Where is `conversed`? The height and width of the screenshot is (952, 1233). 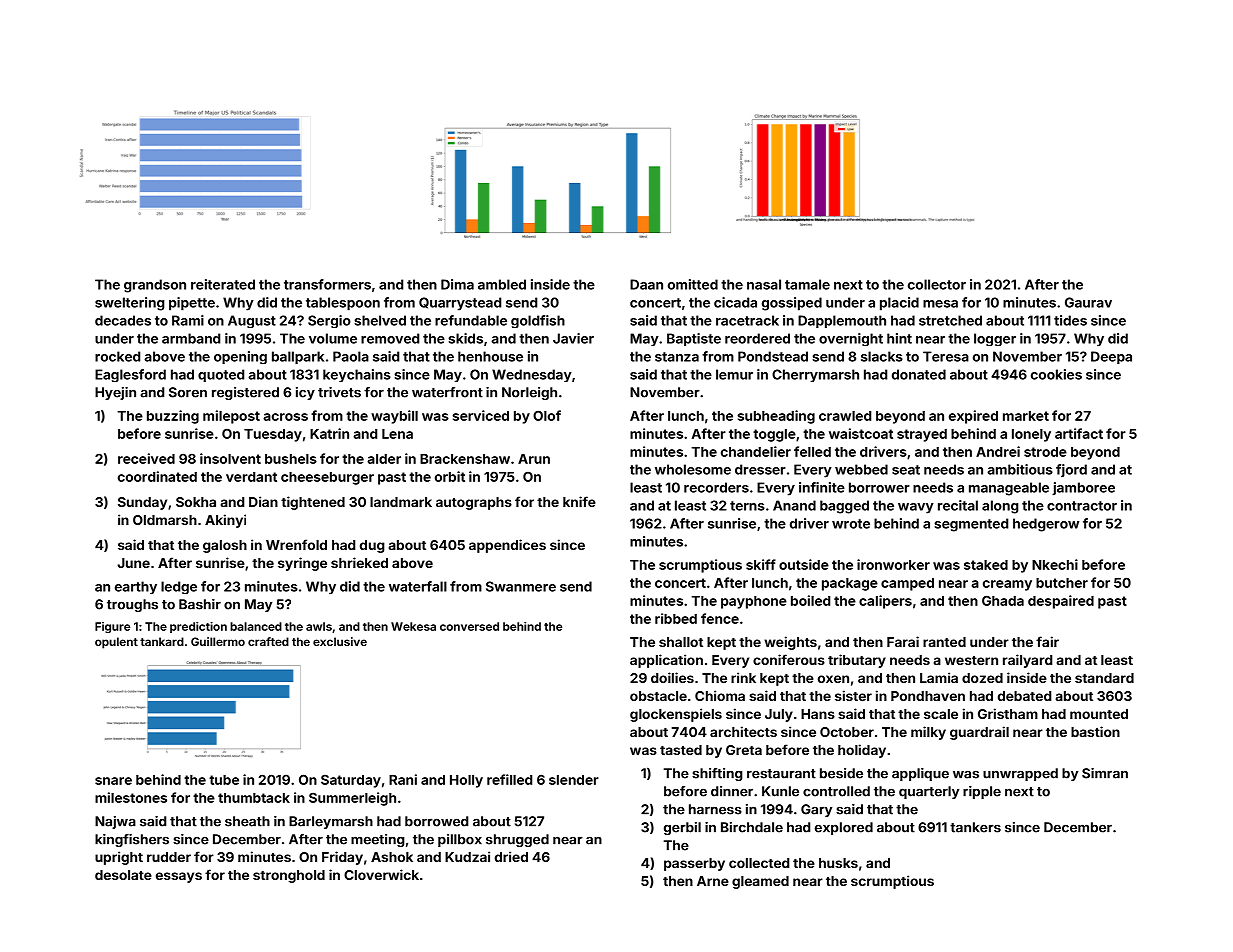 conversed is located at coordinates (469, 626).
